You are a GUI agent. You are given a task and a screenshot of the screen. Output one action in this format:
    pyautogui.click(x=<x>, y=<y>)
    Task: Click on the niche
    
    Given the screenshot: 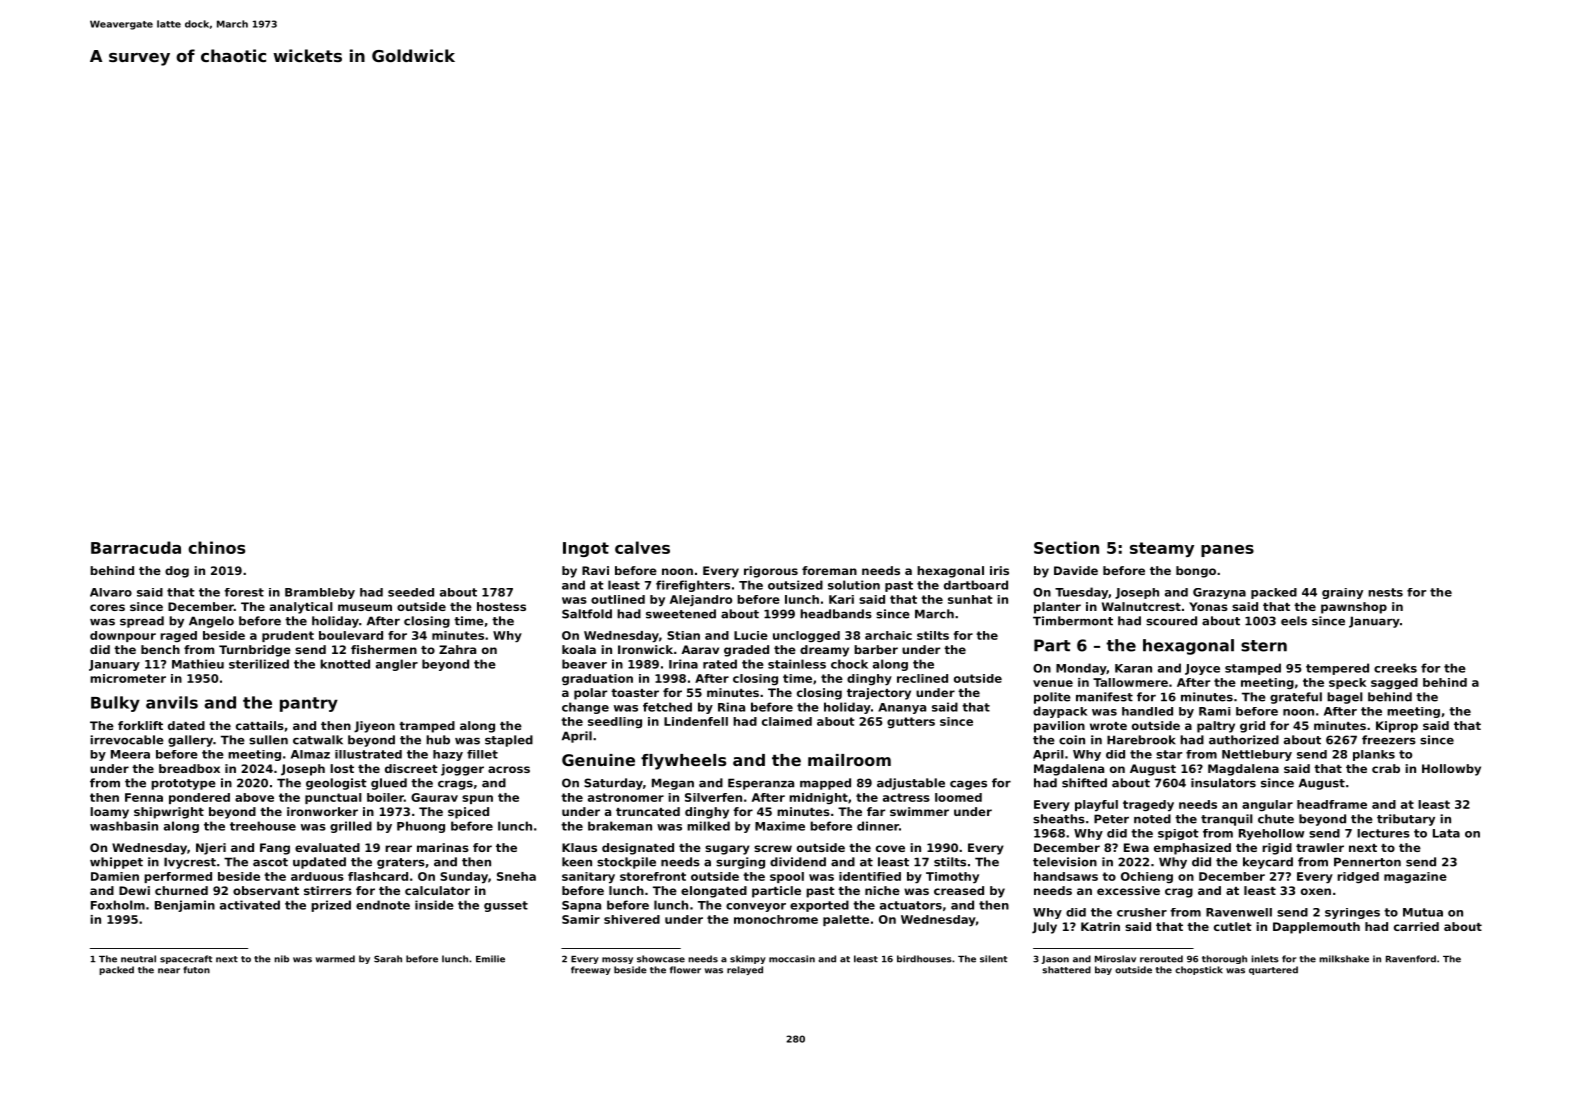 What is the action you would take?
    pyautogui.click(x=882, y=890)
